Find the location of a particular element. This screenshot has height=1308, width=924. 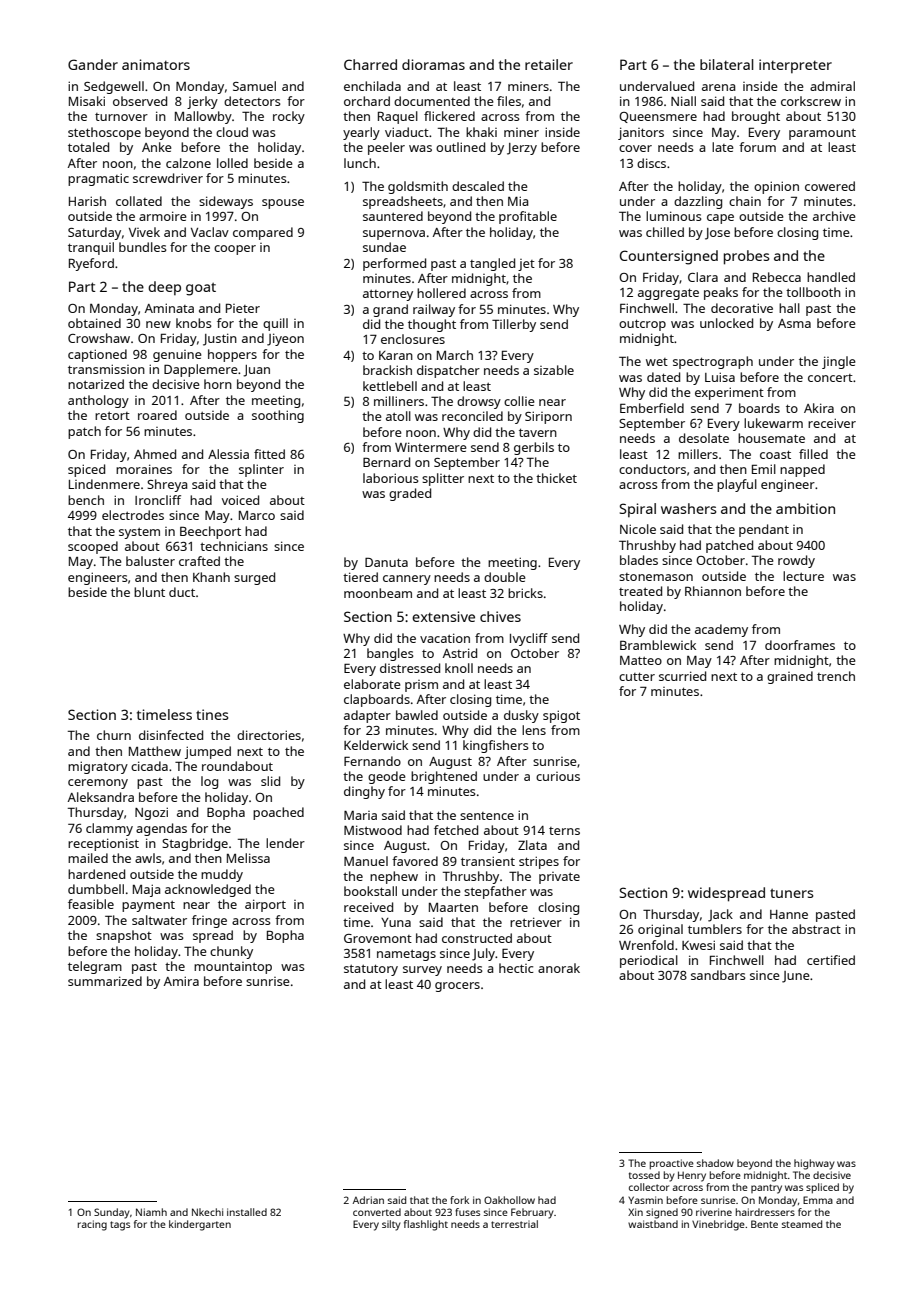

Gander is located at coordinates (93, 64).
